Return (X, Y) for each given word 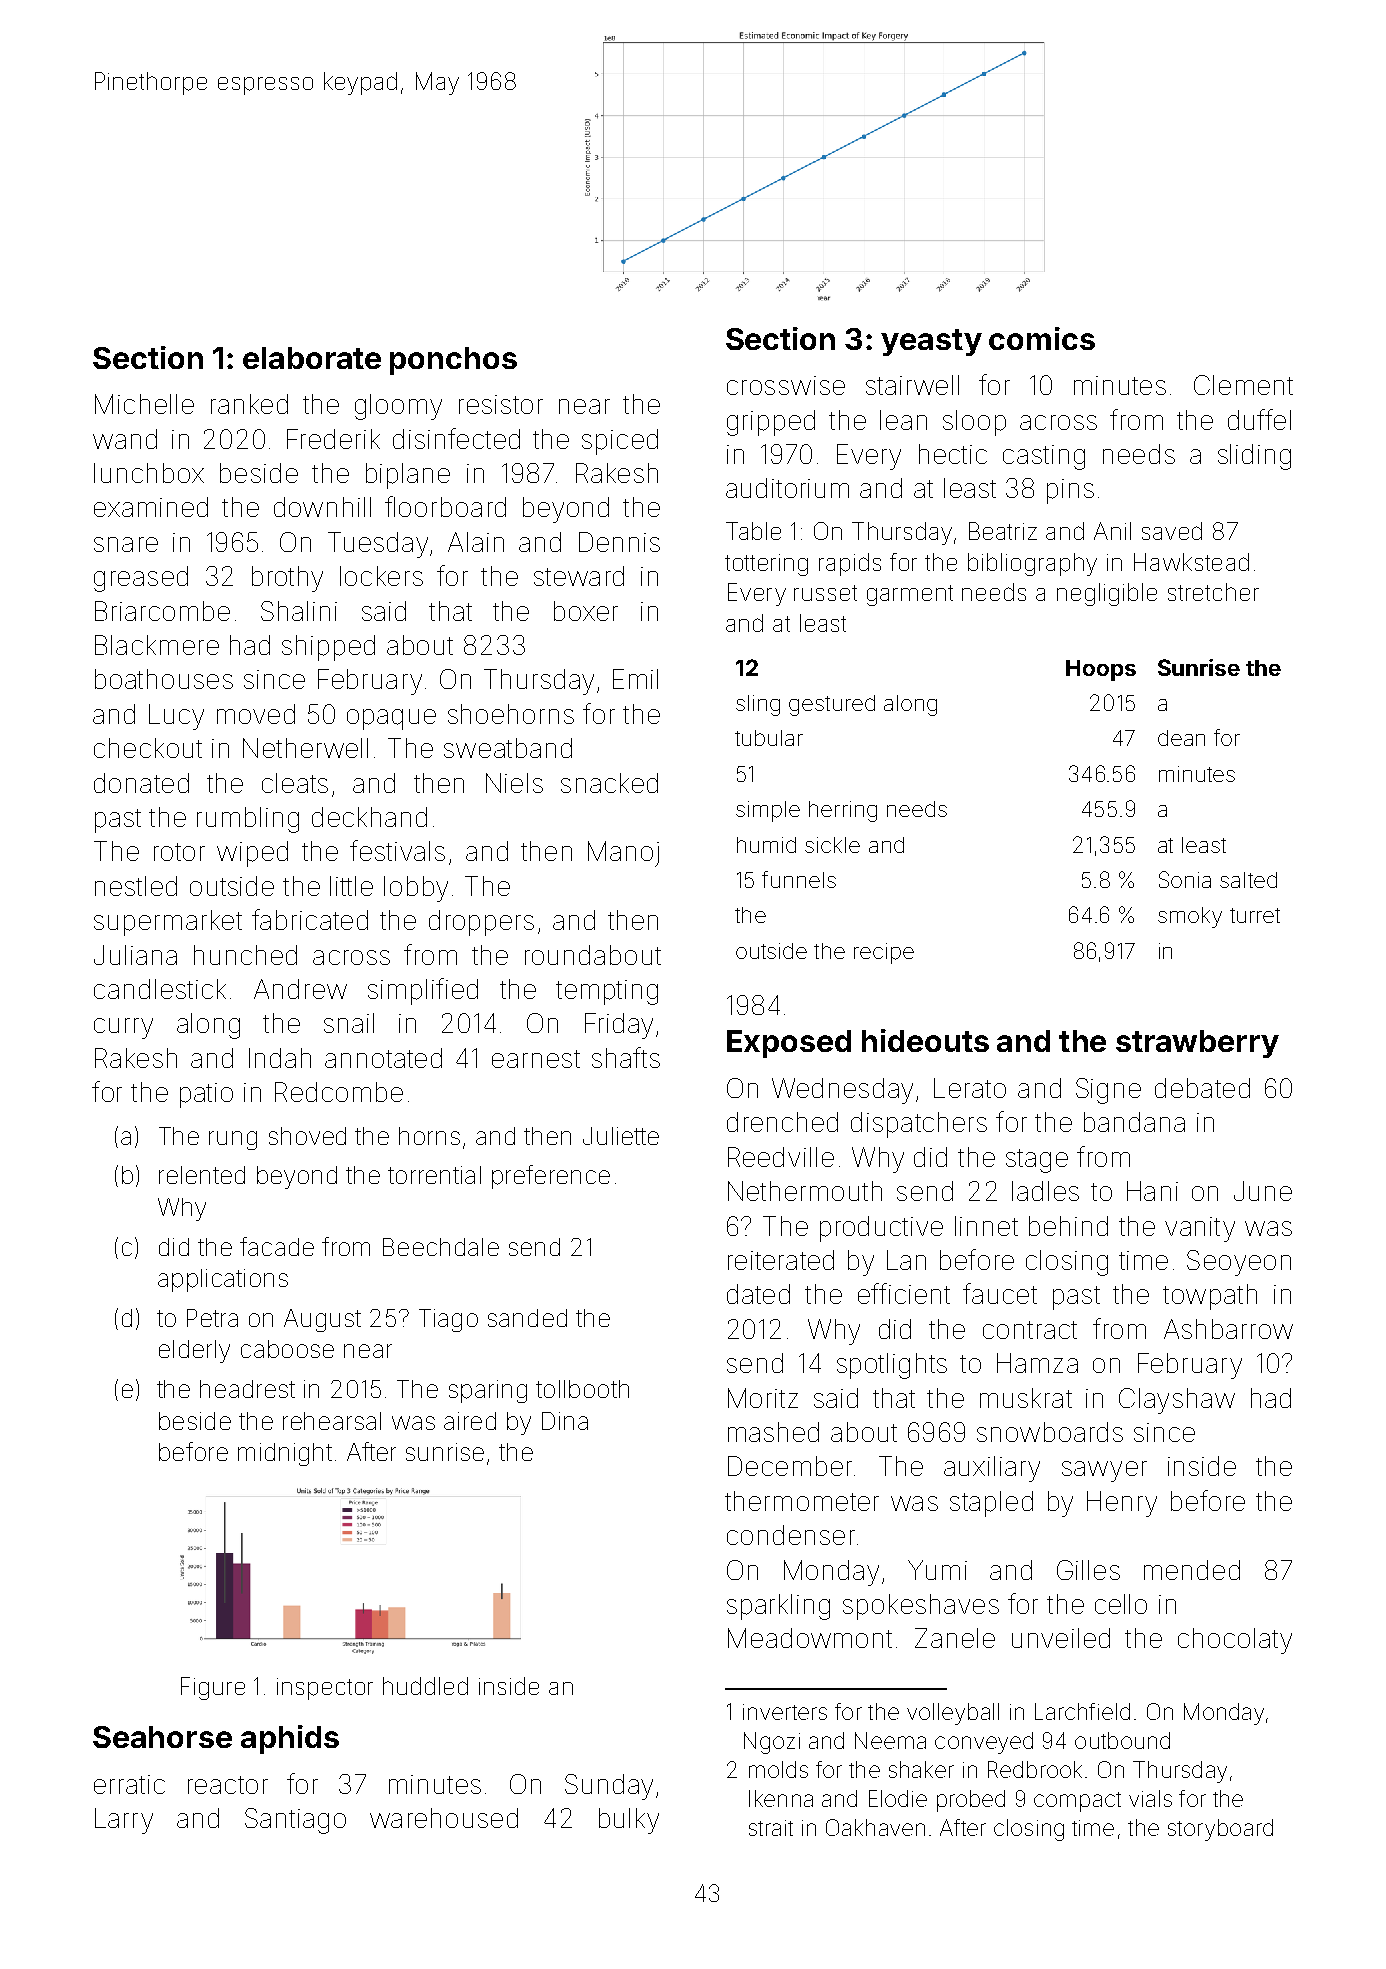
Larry (124, 1821)
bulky (629, 1821)
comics (1042, 338)
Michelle (144, 404)
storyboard (1220, 1830)
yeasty (931, 342)
